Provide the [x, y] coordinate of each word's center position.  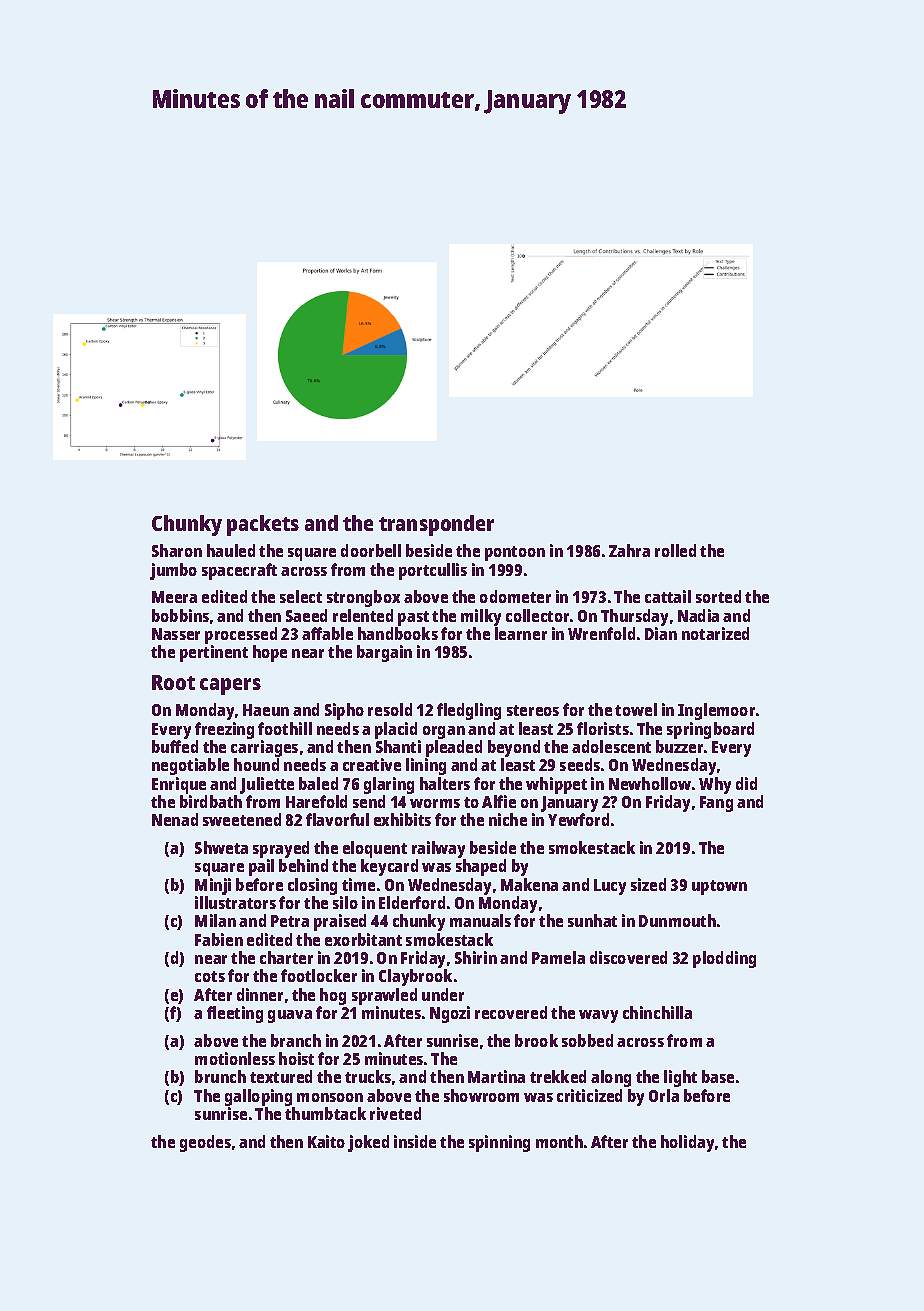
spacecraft [239, 571]
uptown [719, 887]
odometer [515, 596]
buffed [175, 746]
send [369, 801]
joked [368, 1143]
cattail [668, 596]
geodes [205, 1143]
